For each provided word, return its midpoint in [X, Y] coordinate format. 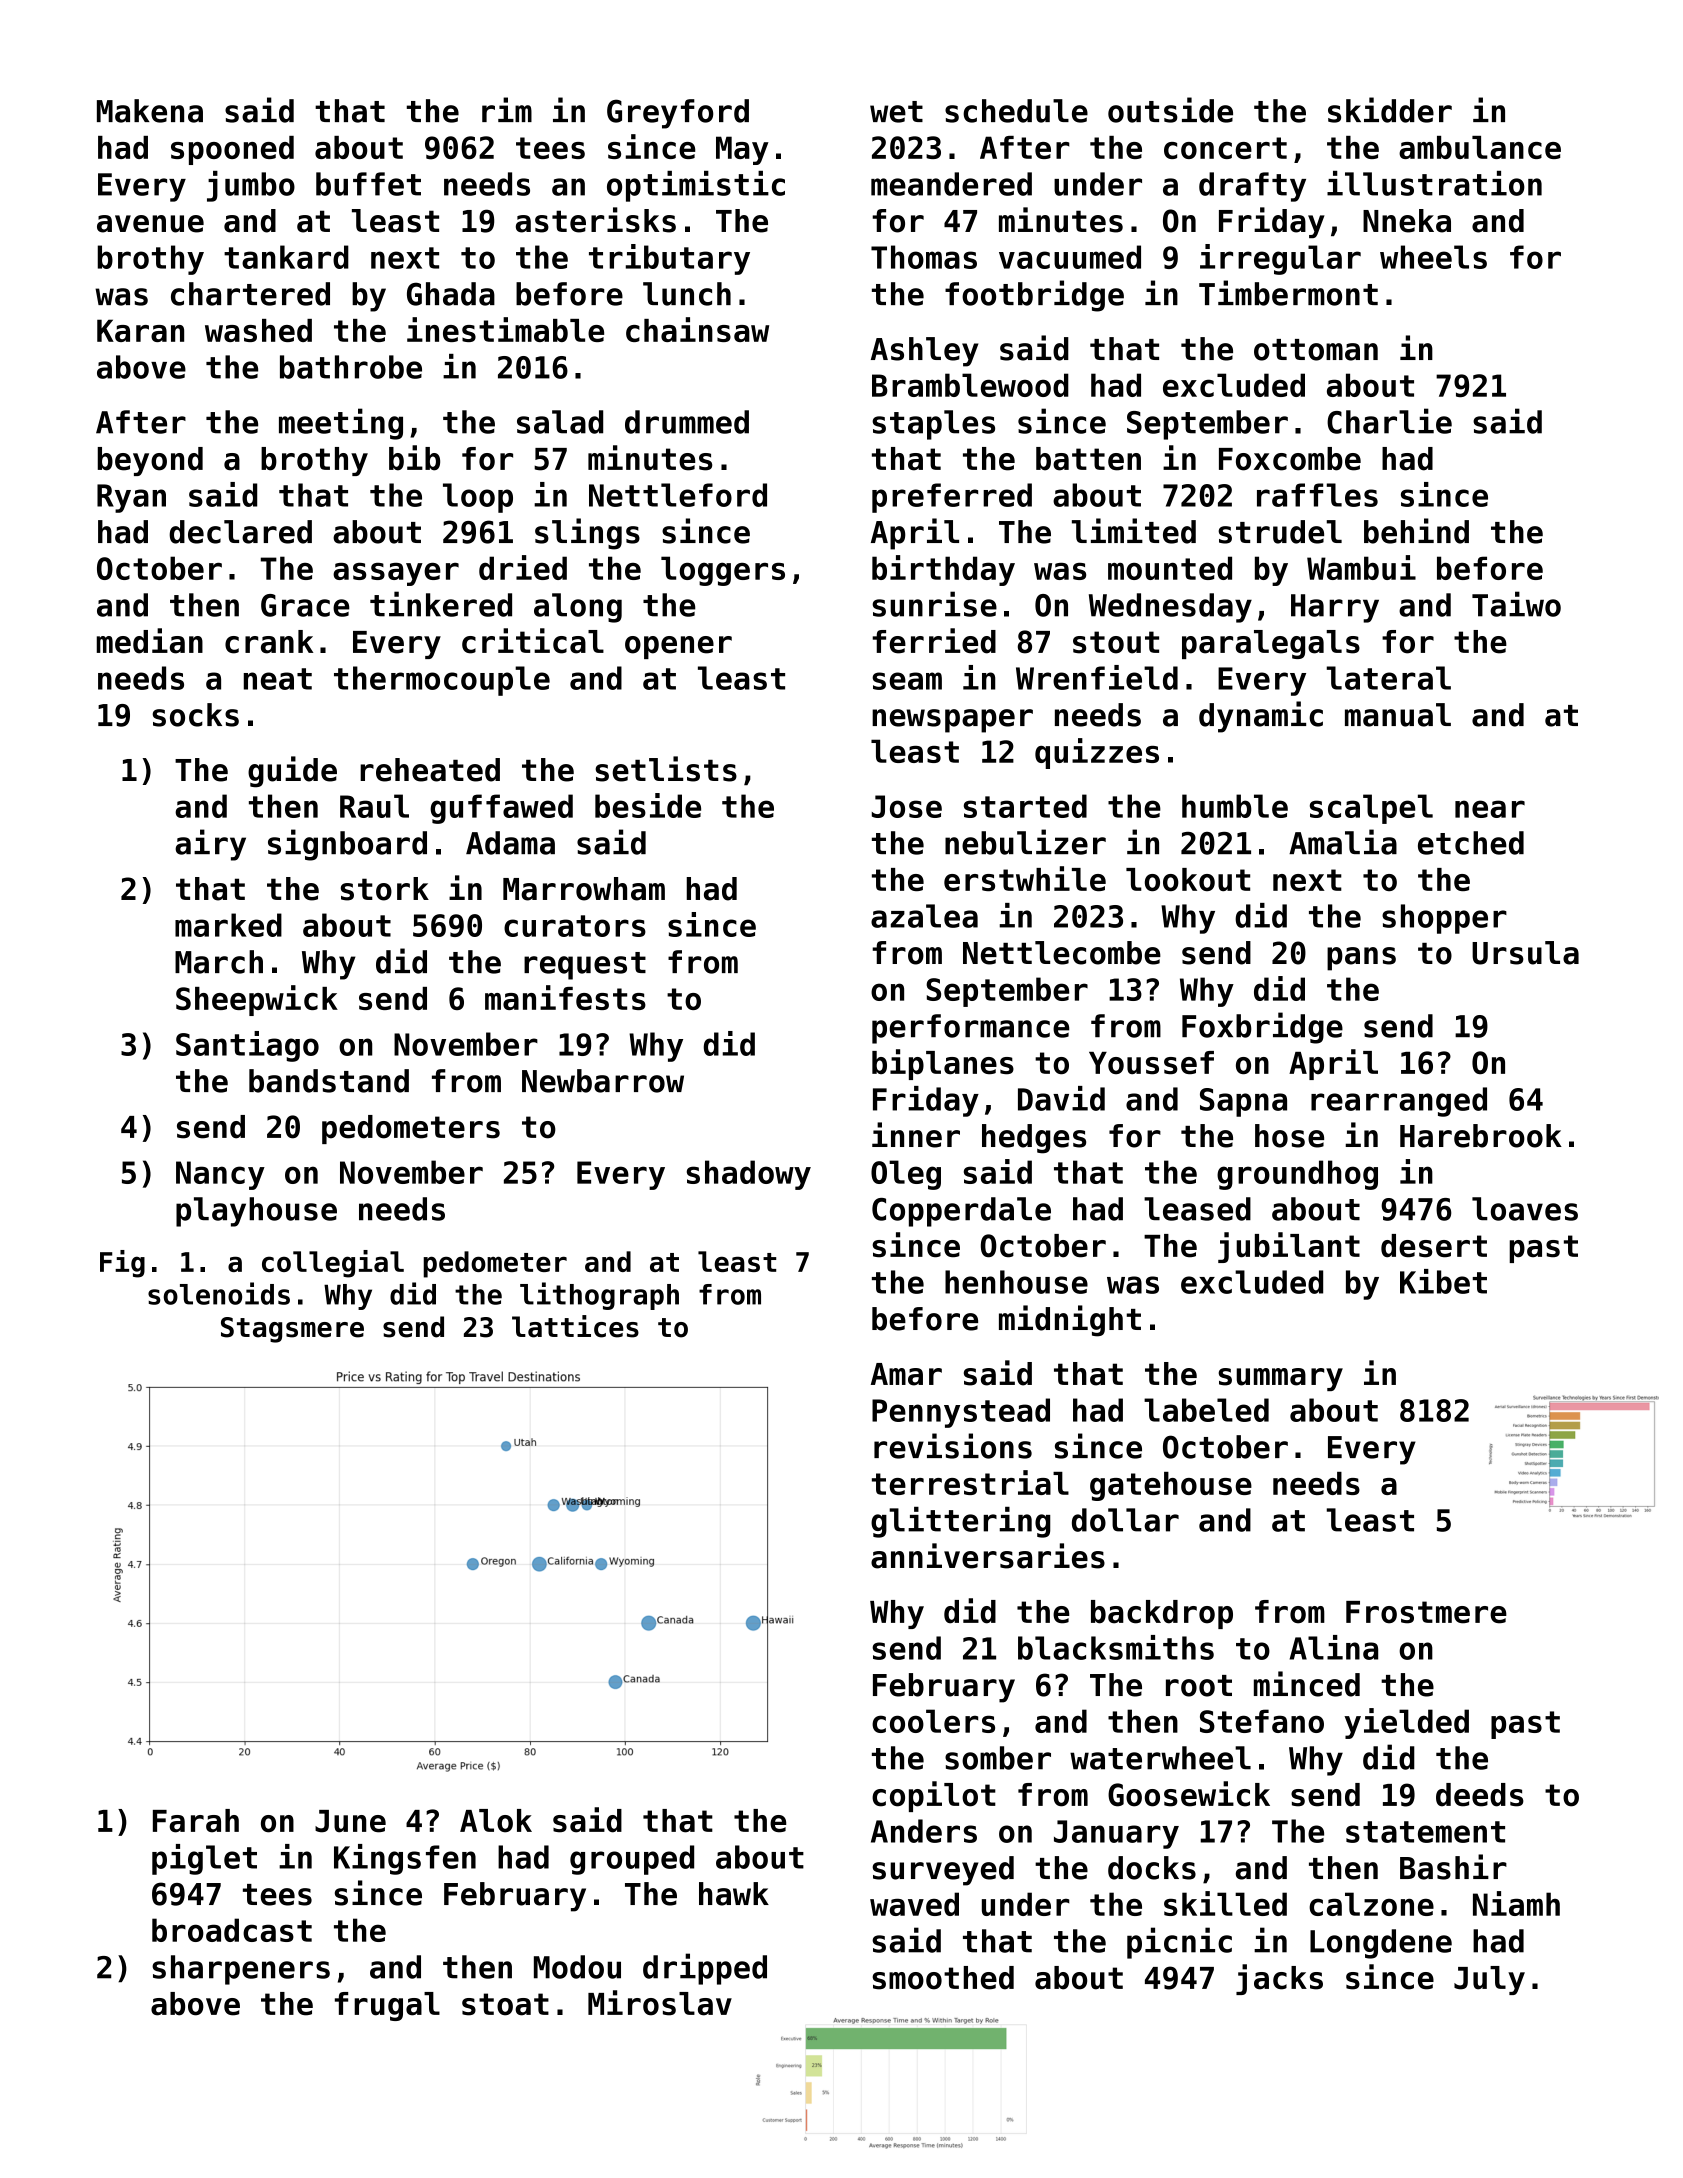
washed [258, 330]
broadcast [232, 1930]
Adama [510, 843]
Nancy [220, 1175]
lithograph [599, 1296]
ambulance [1480, 147]
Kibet [1443, 1281]
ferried [934, 641]
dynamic [1261, 717]
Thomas [924, 257]
